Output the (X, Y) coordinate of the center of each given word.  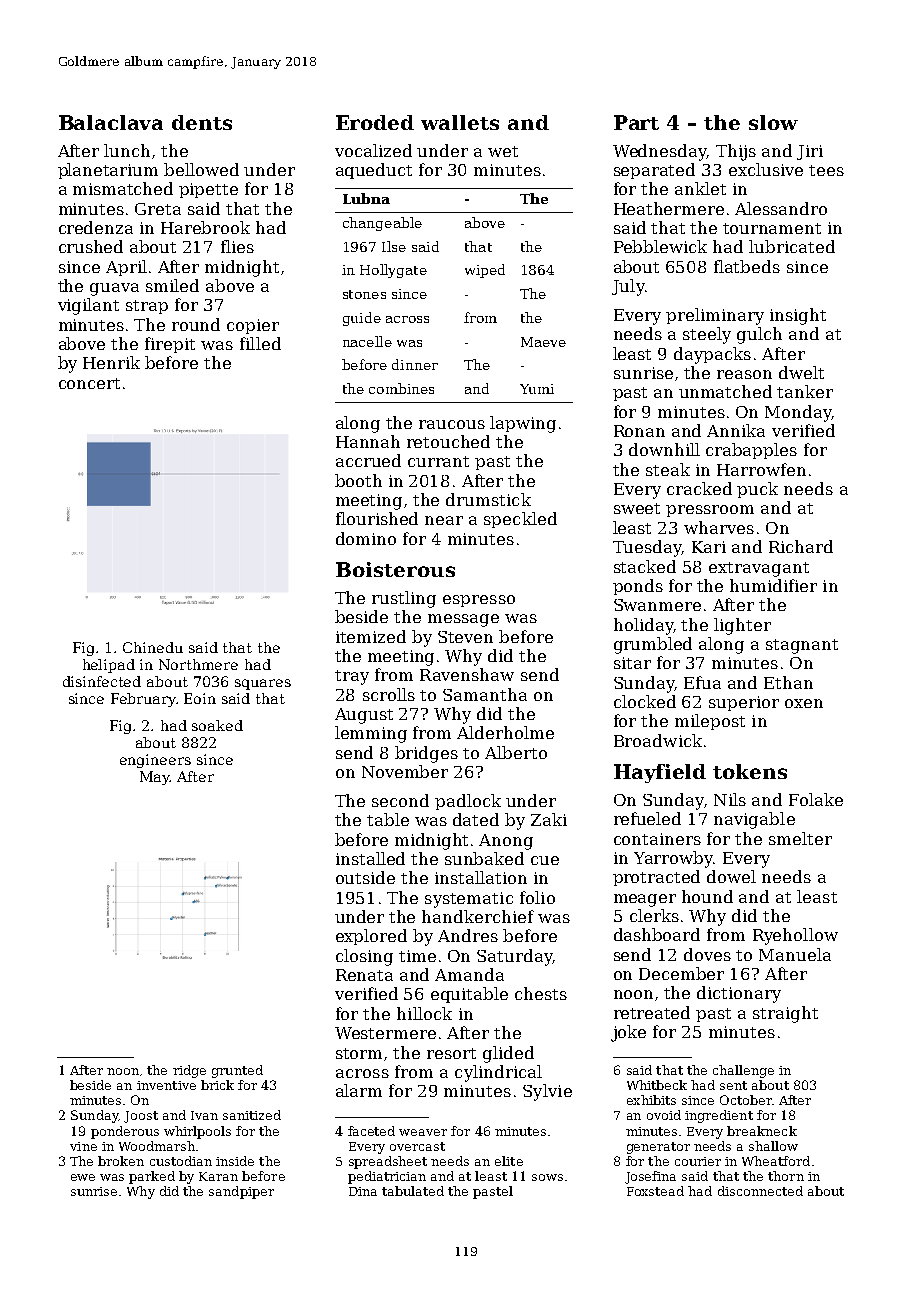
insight (798, 316)
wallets (460, 122)
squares (263, 684)
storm (359, 1053)
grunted (237, 1071)
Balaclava (111, 122)
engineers (155, 761)
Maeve (543, 342)
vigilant (88, 306)
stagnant (802, 646)
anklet (700, 188)
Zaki (549, 819)
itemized (371, 636)
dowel (731, 876)
